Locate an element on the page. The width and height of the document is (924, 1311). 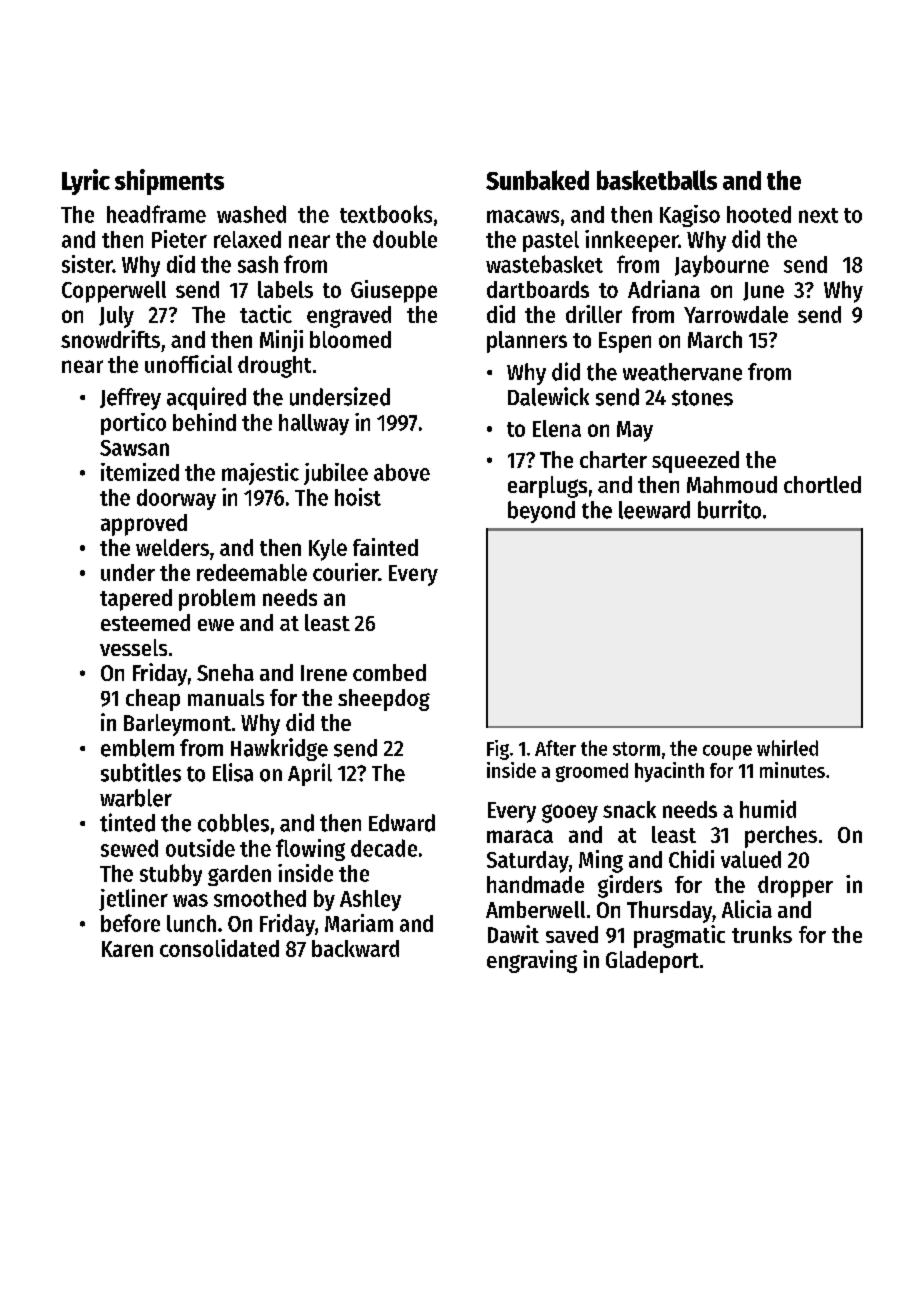
snowdrifts is located at coordinates (110, 339).
